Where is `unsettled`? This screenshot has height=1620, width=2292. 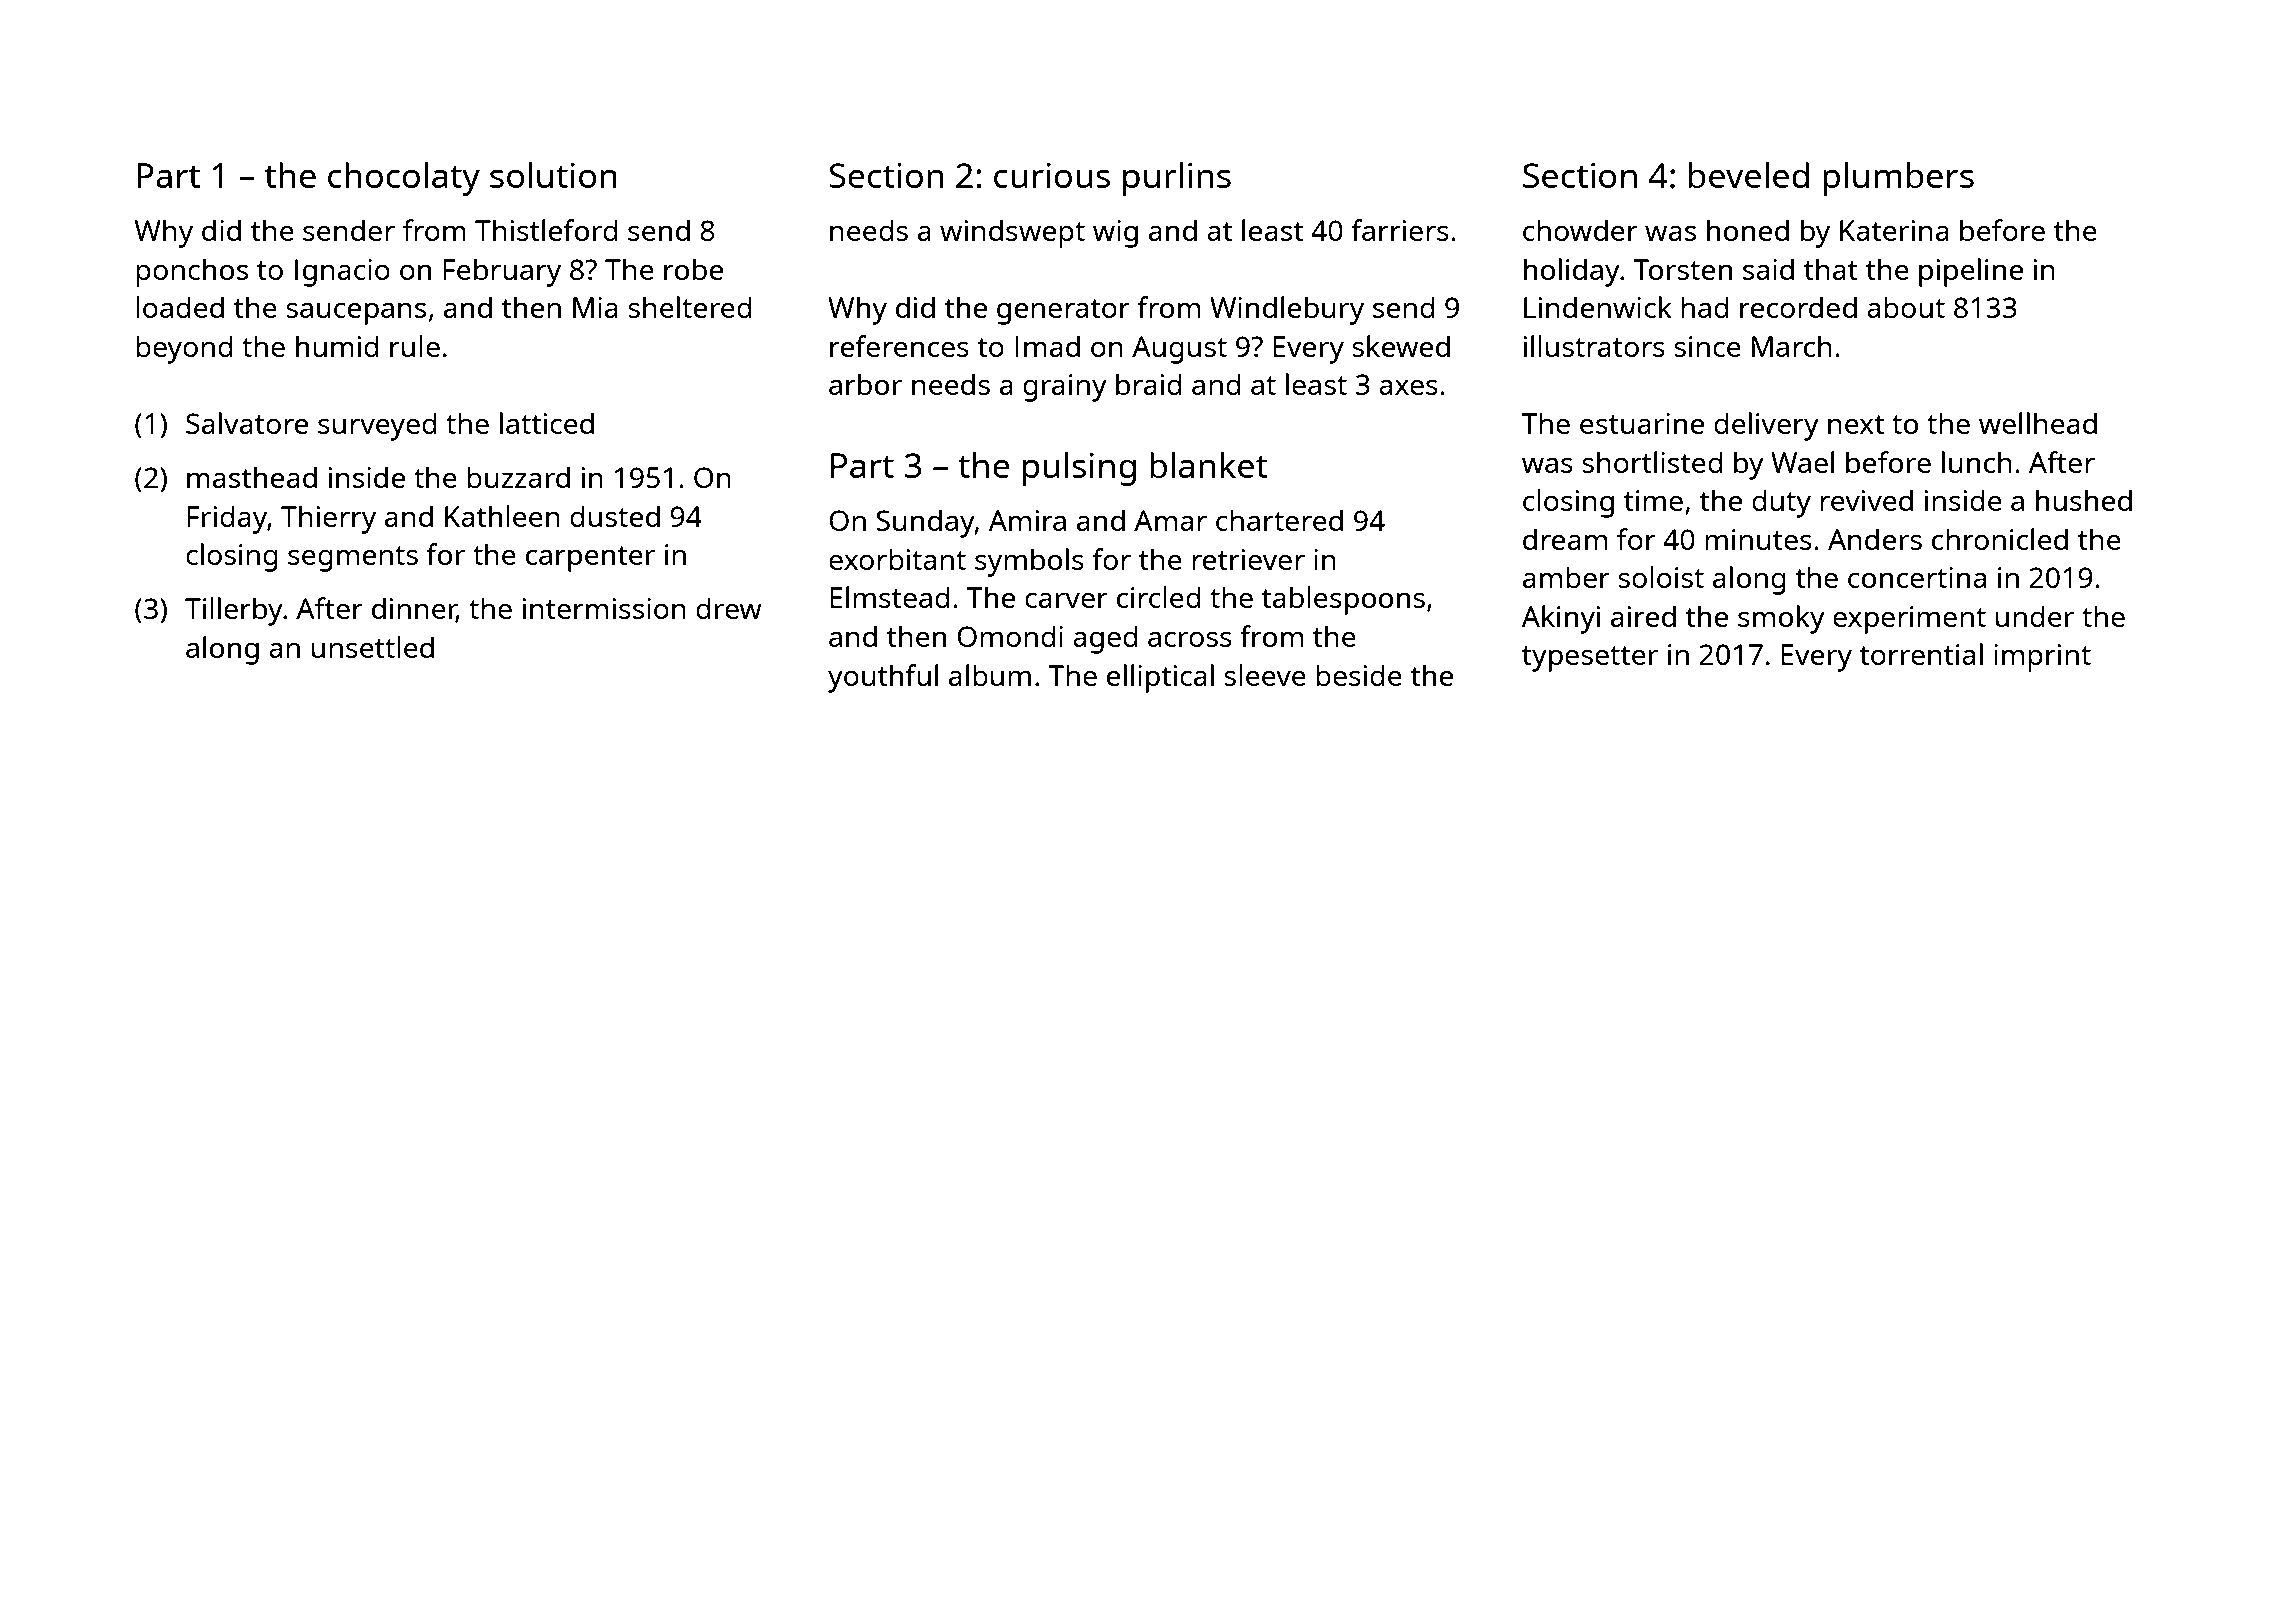
unsettled is located at coordinates (373, 647).
